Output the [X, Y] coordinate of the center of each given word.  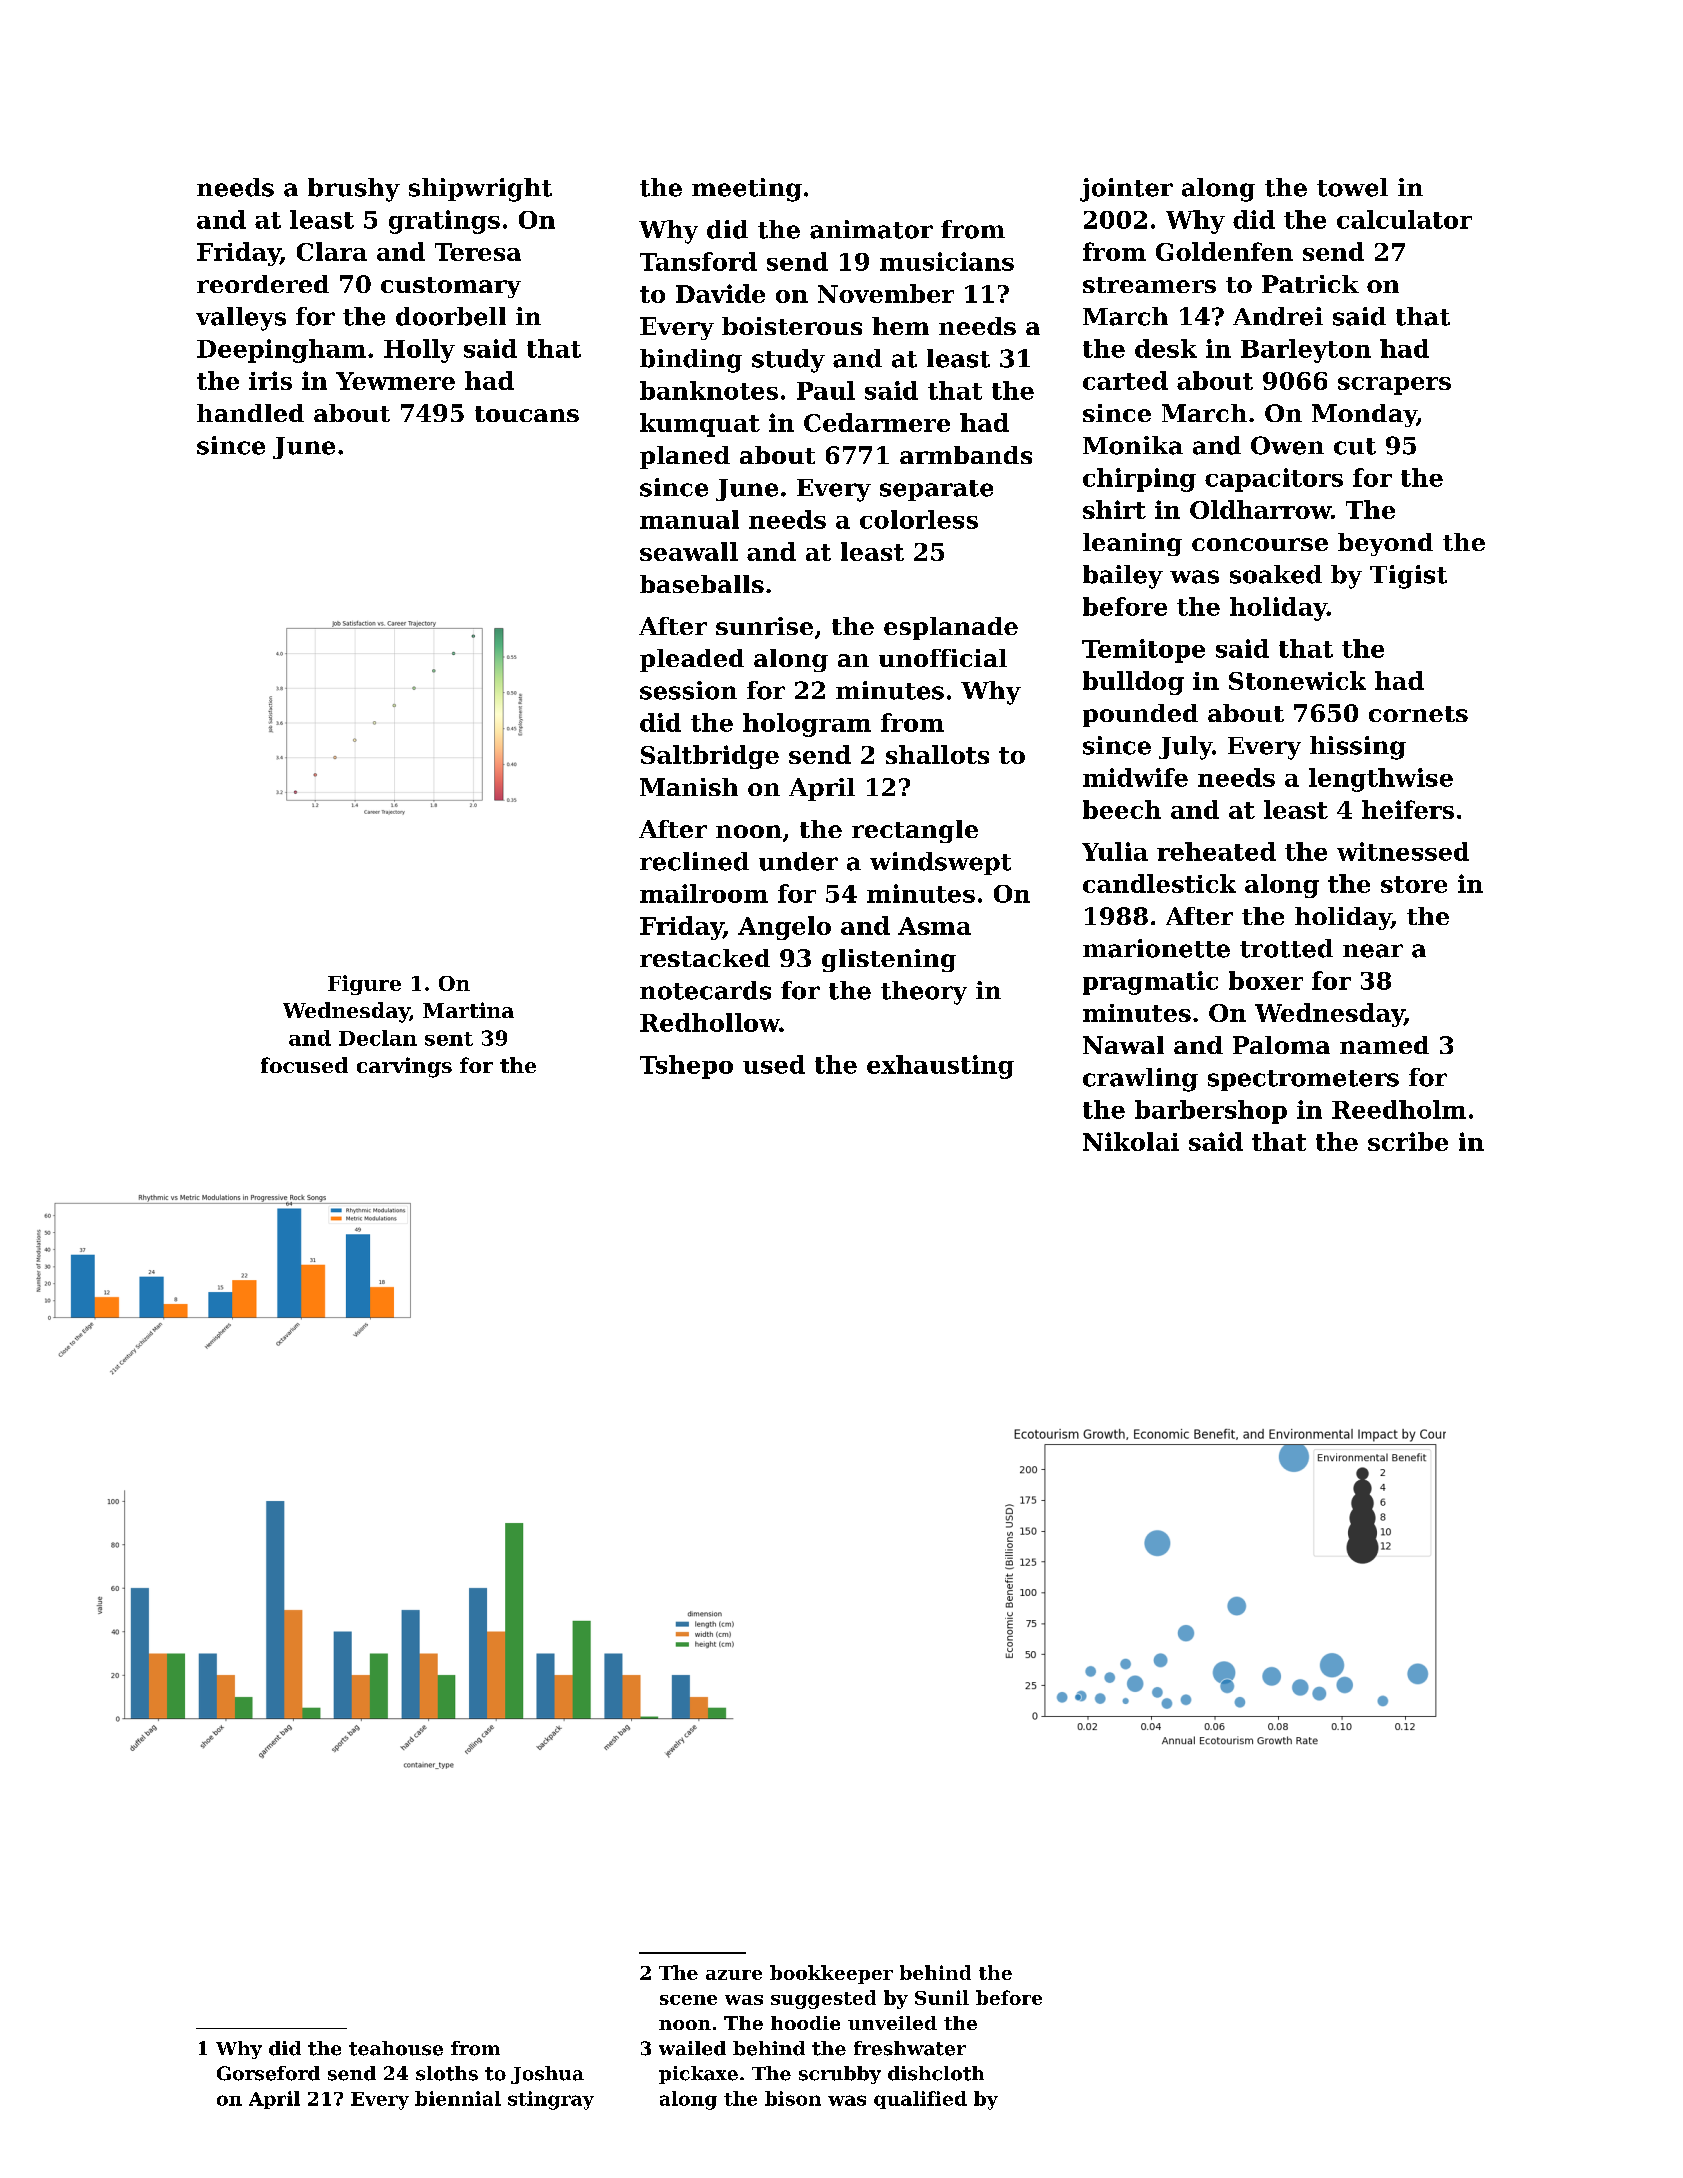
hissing [1358, 748]
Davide [720, 293]
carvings [404, 1067]
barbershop [1211, 1112]
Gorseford [268, 2073]
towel [1352, 187]
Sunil [942, 1997]
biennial [458, 2098]
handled [250, 413]
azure [734, 1975]
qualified [920, 2100]
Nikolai [1131, 1141]
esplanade [951, 628]
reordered [263, 284]
